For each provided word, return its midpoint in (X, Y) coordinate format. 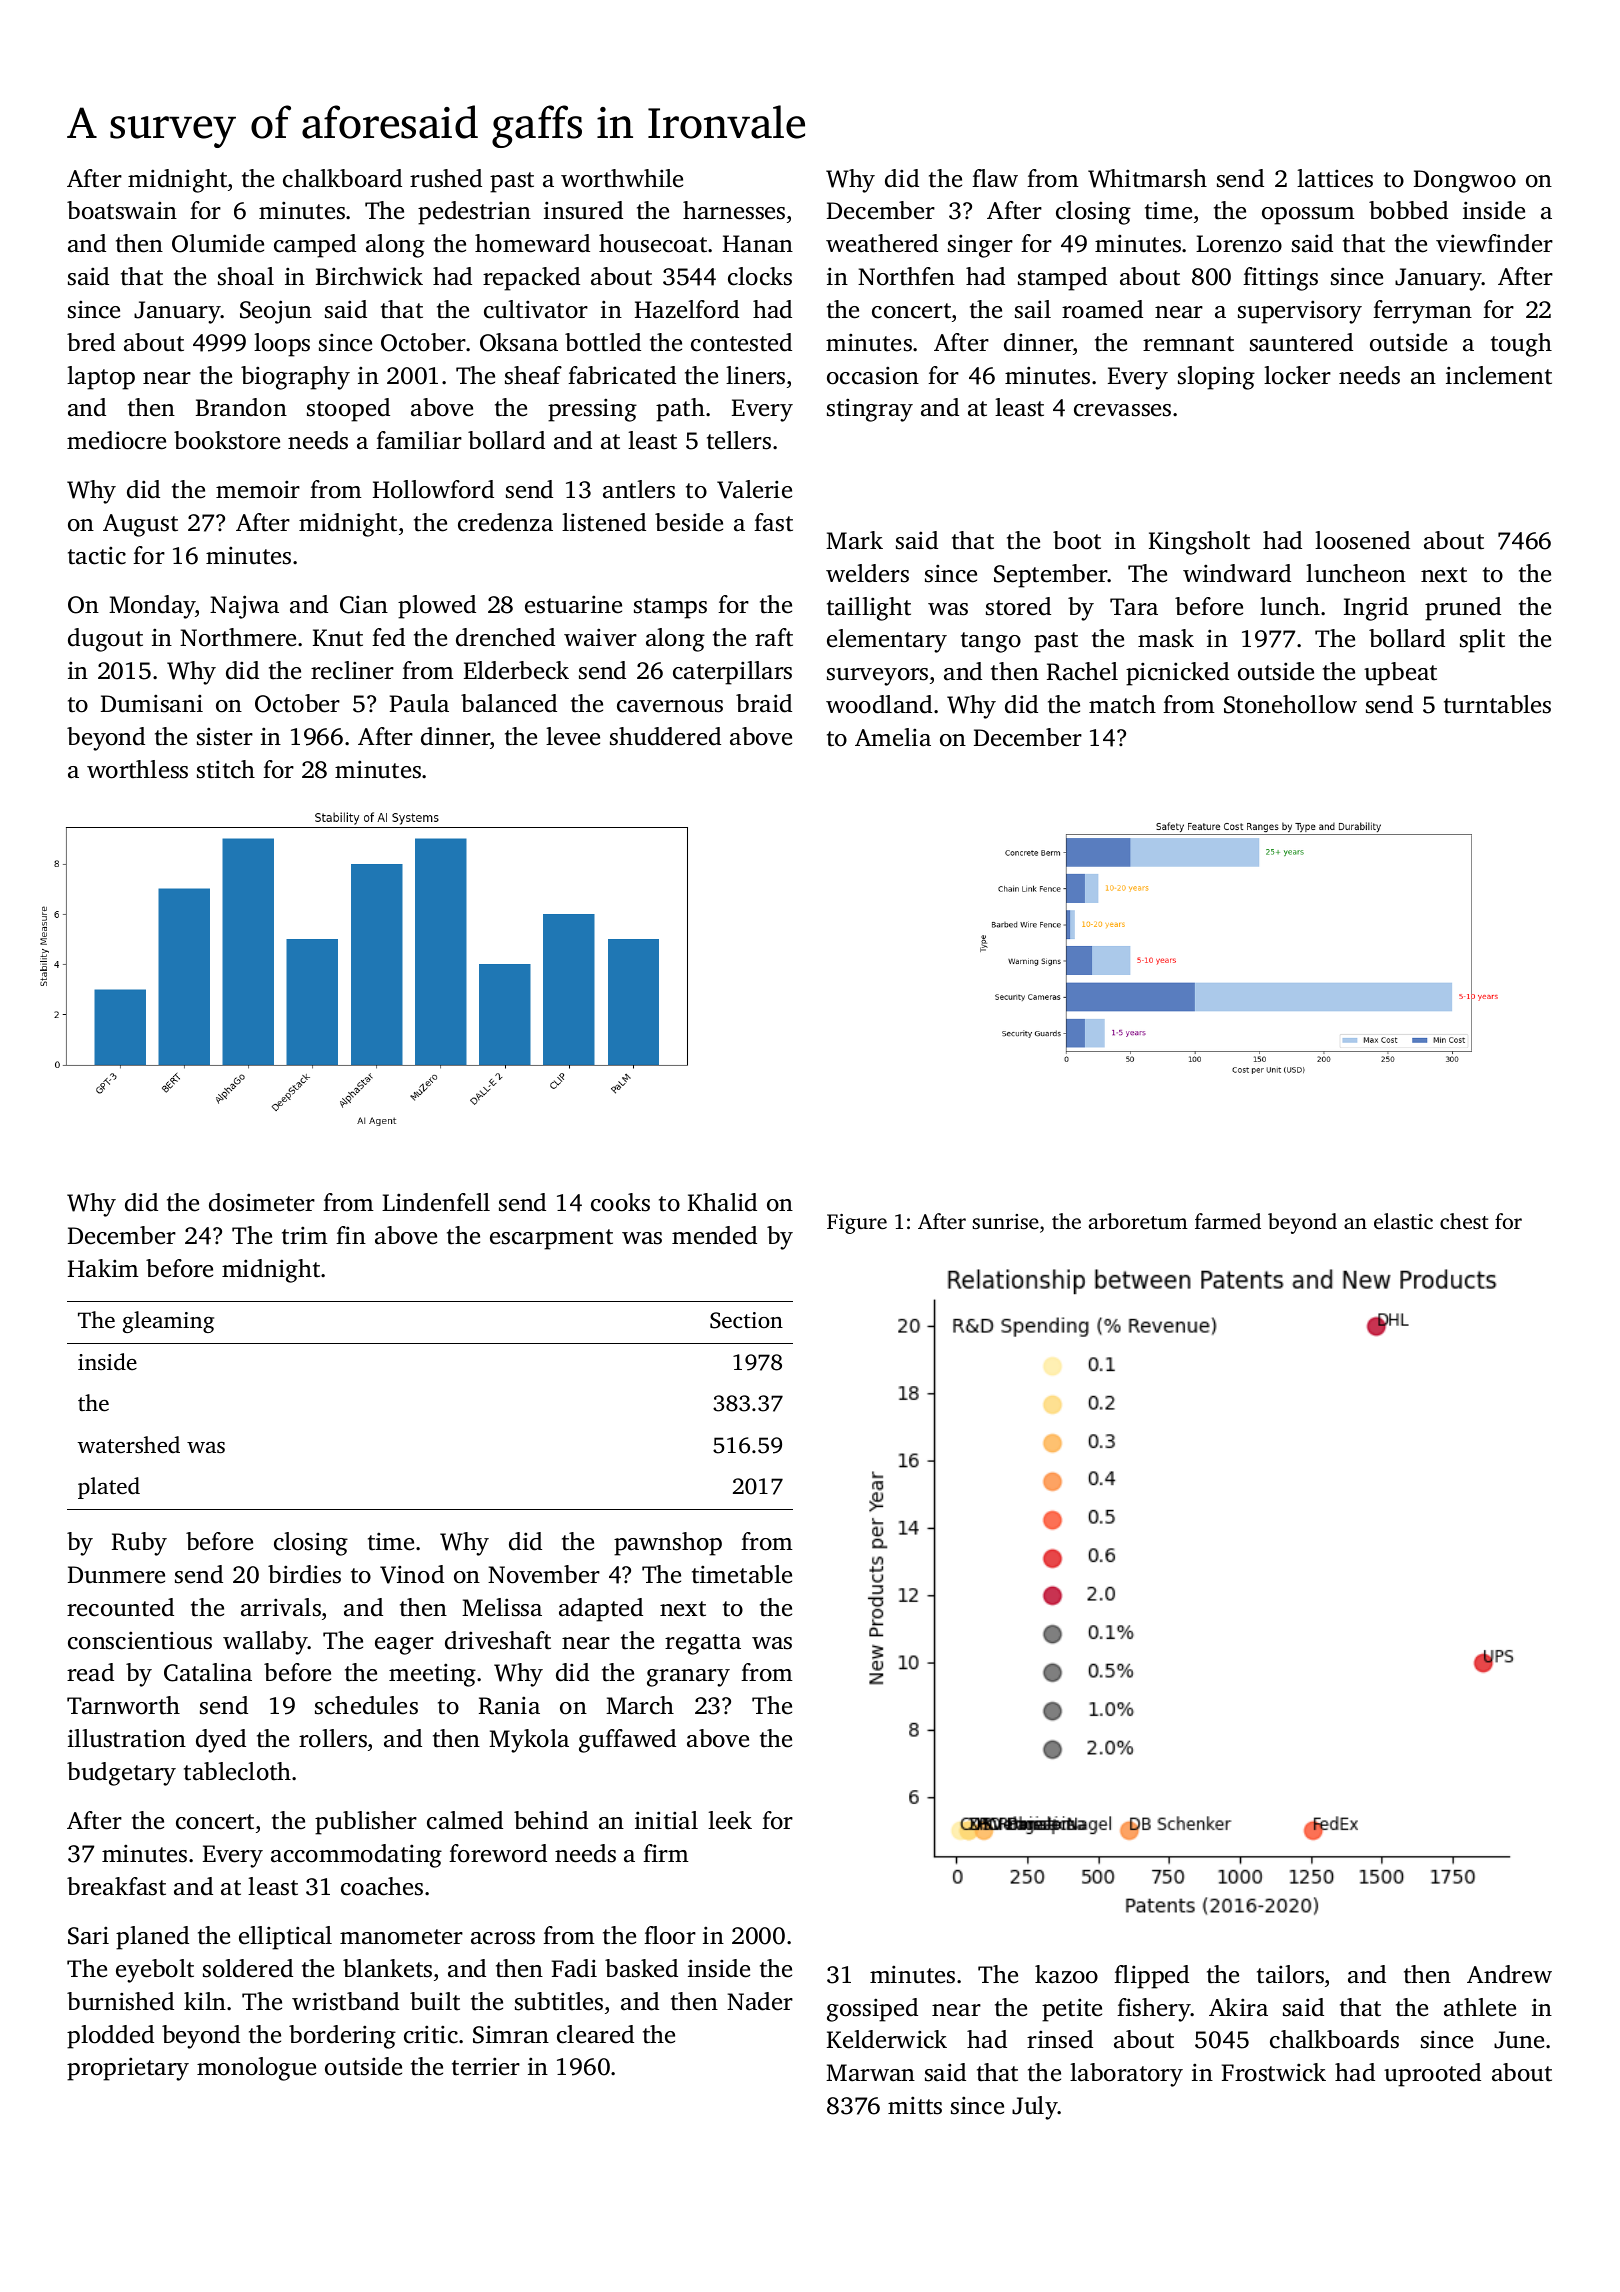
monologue (256, 2069)
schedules (366, 1705)
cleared (595, 2034)
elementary (887, 641)
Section (746, 1320)
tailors (1290, 1974)
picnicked (1177, 674)
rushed (446, 178)
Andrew (1509, 1974)
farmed (1228, 1221)
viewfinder (1494, 243)
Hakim (103, 1268)
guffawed (627, 1741)
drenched (505, 637)
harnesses (734, 210)
